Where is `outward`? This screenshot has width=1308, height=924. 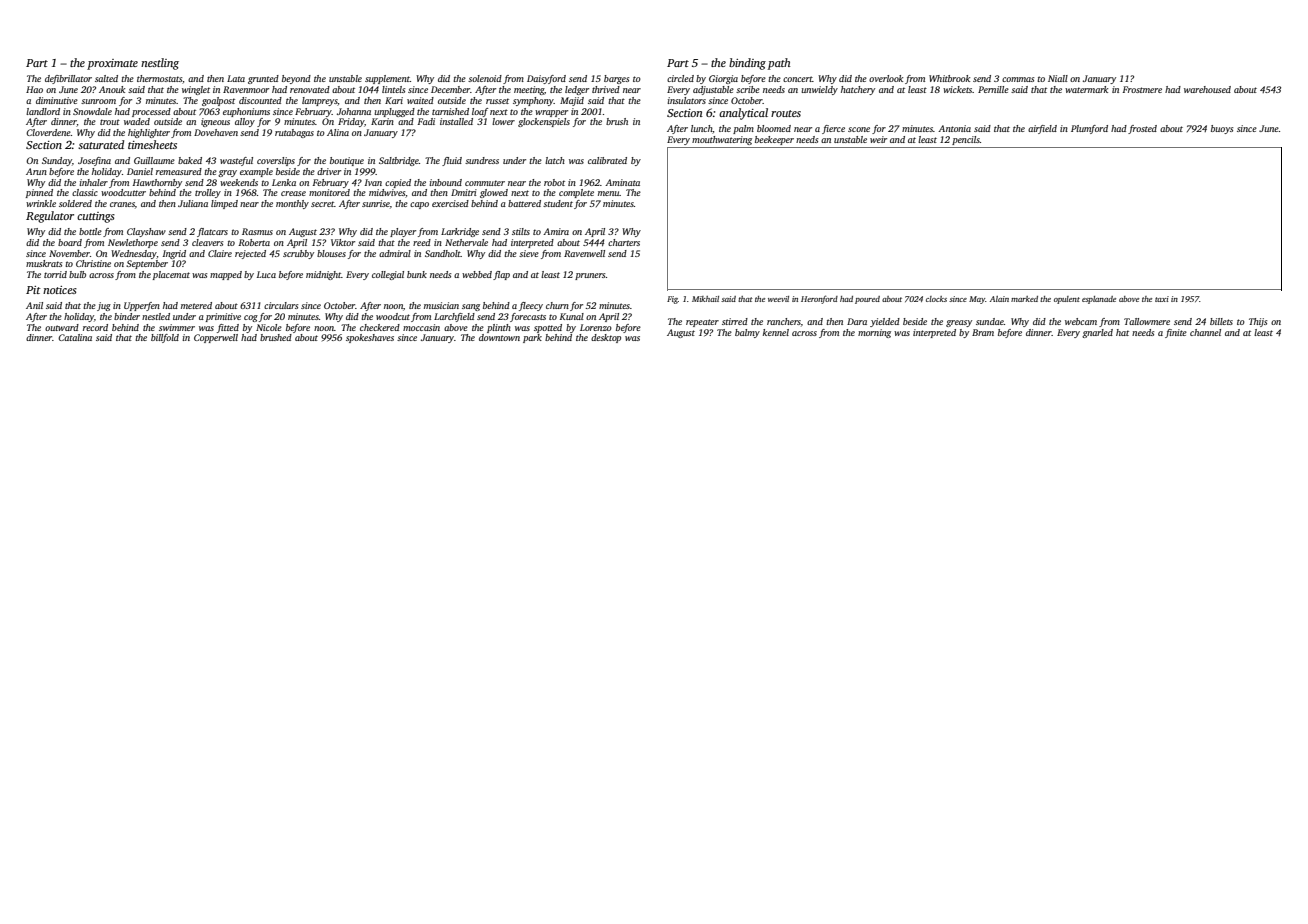 outward is located at coordinates (62, 327).
